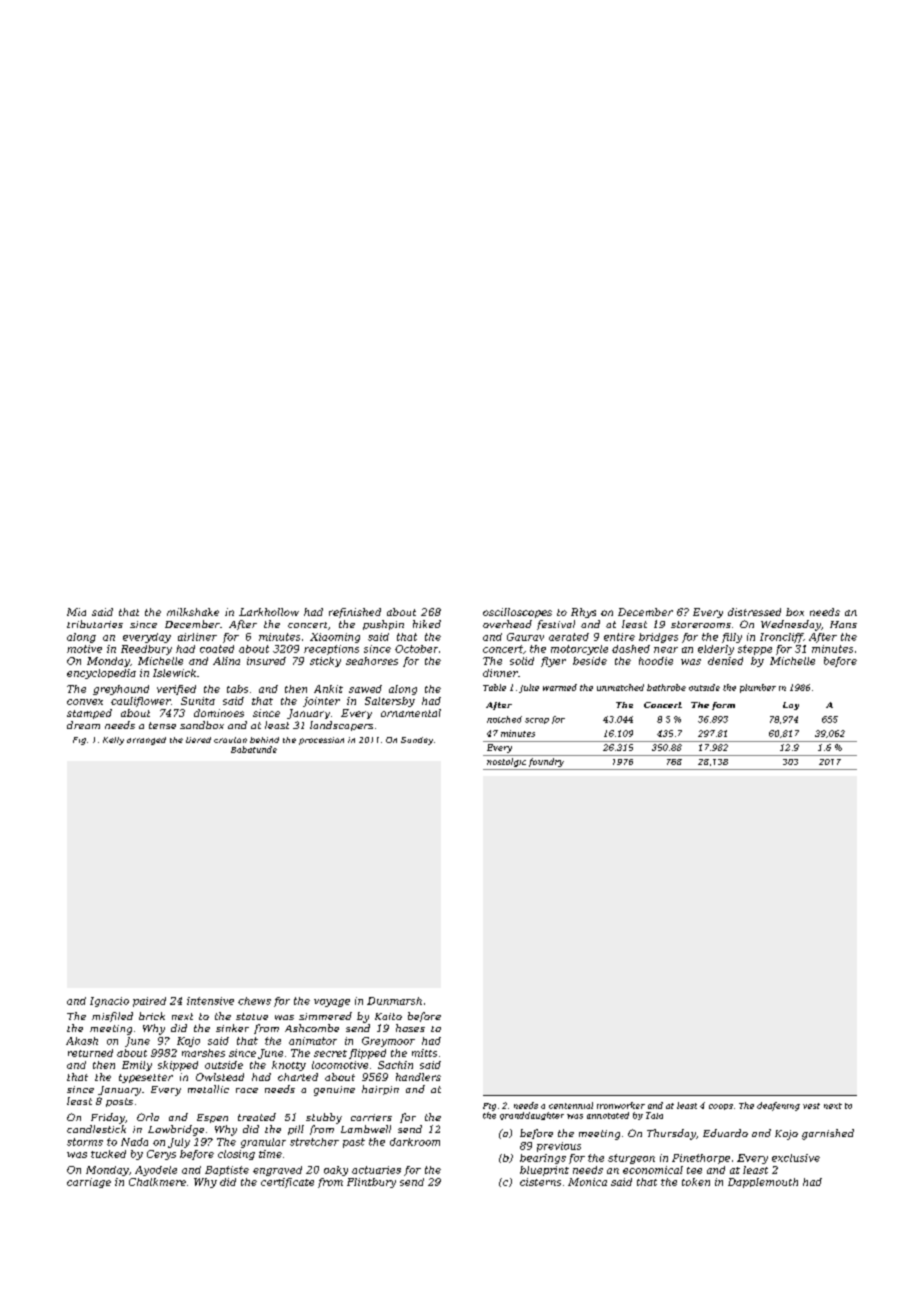 This page has height=1308, width=924. Describe the element at coordinates (754, 612) in the page. I see `distressed` at that location.
